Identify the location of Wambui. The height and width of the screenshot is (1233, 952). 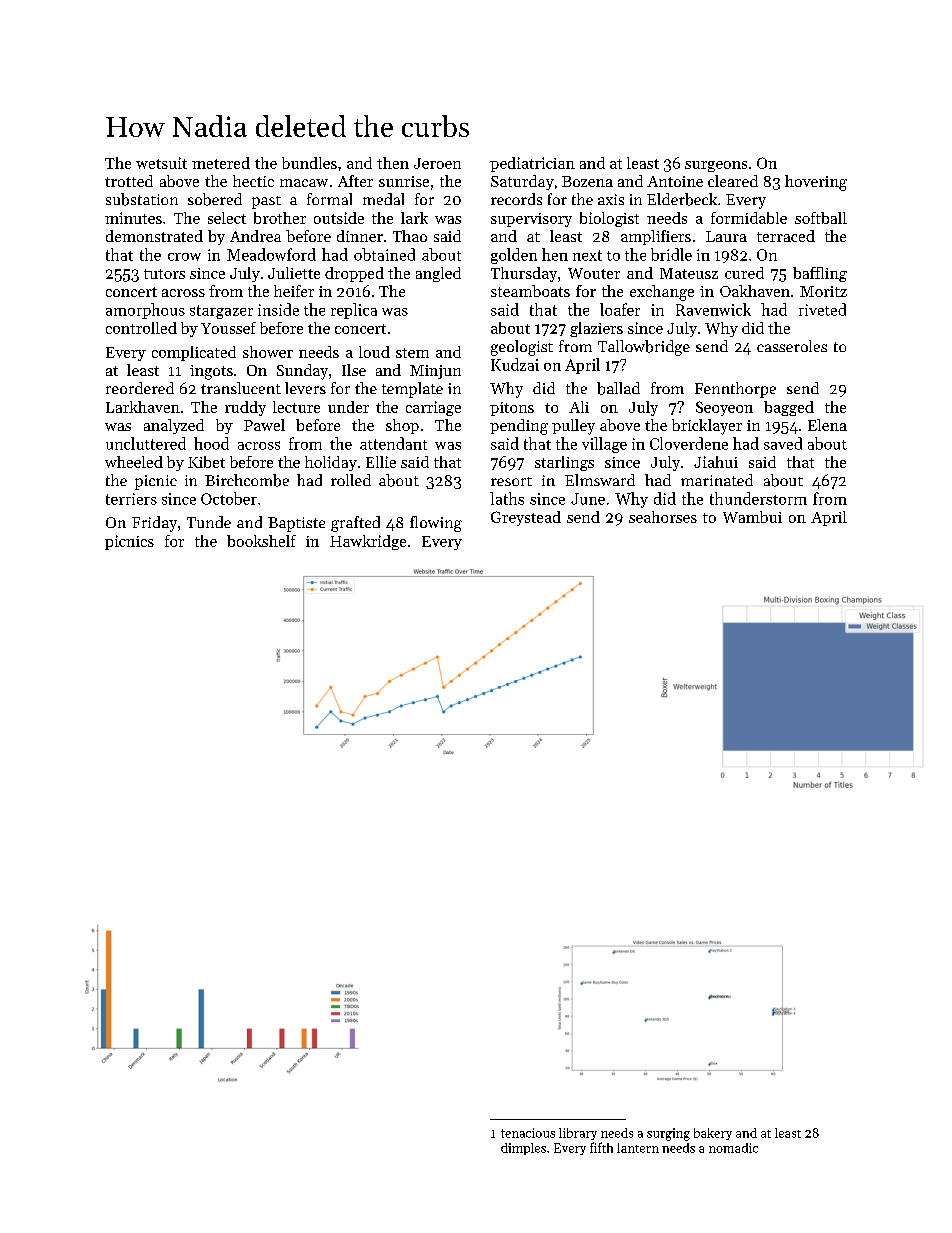
(752, 517).
